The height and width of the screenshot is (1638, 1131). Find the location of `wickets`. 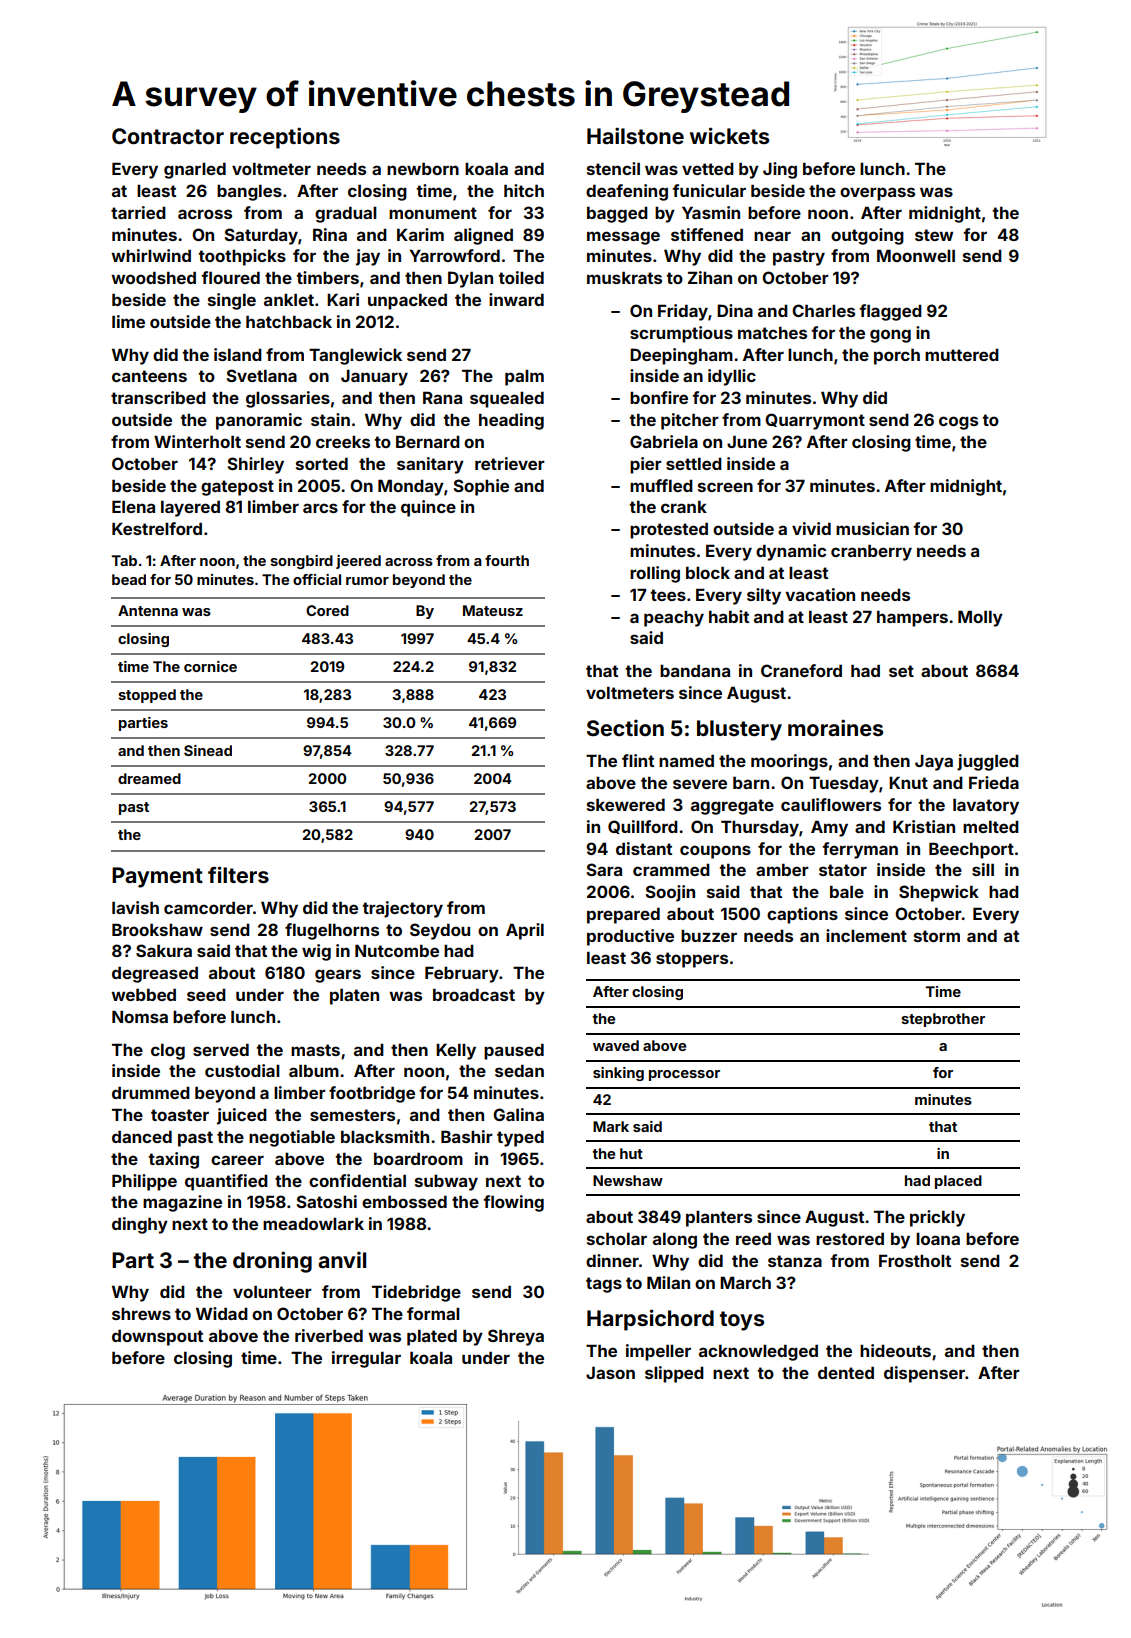

wickets is located at coordinates (729, 135).
